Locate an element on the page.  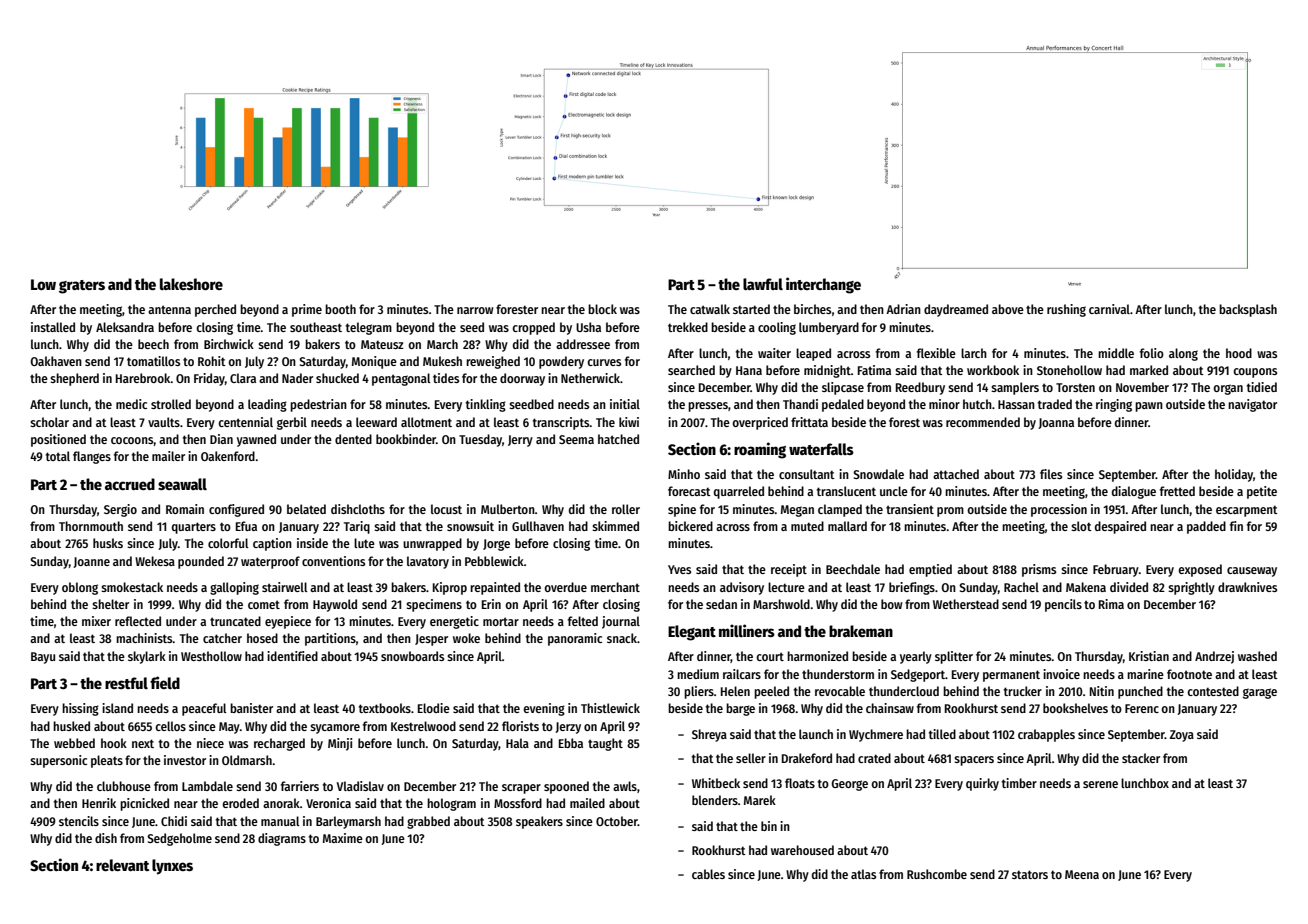
Yves is located at coordinates (679, 569).
